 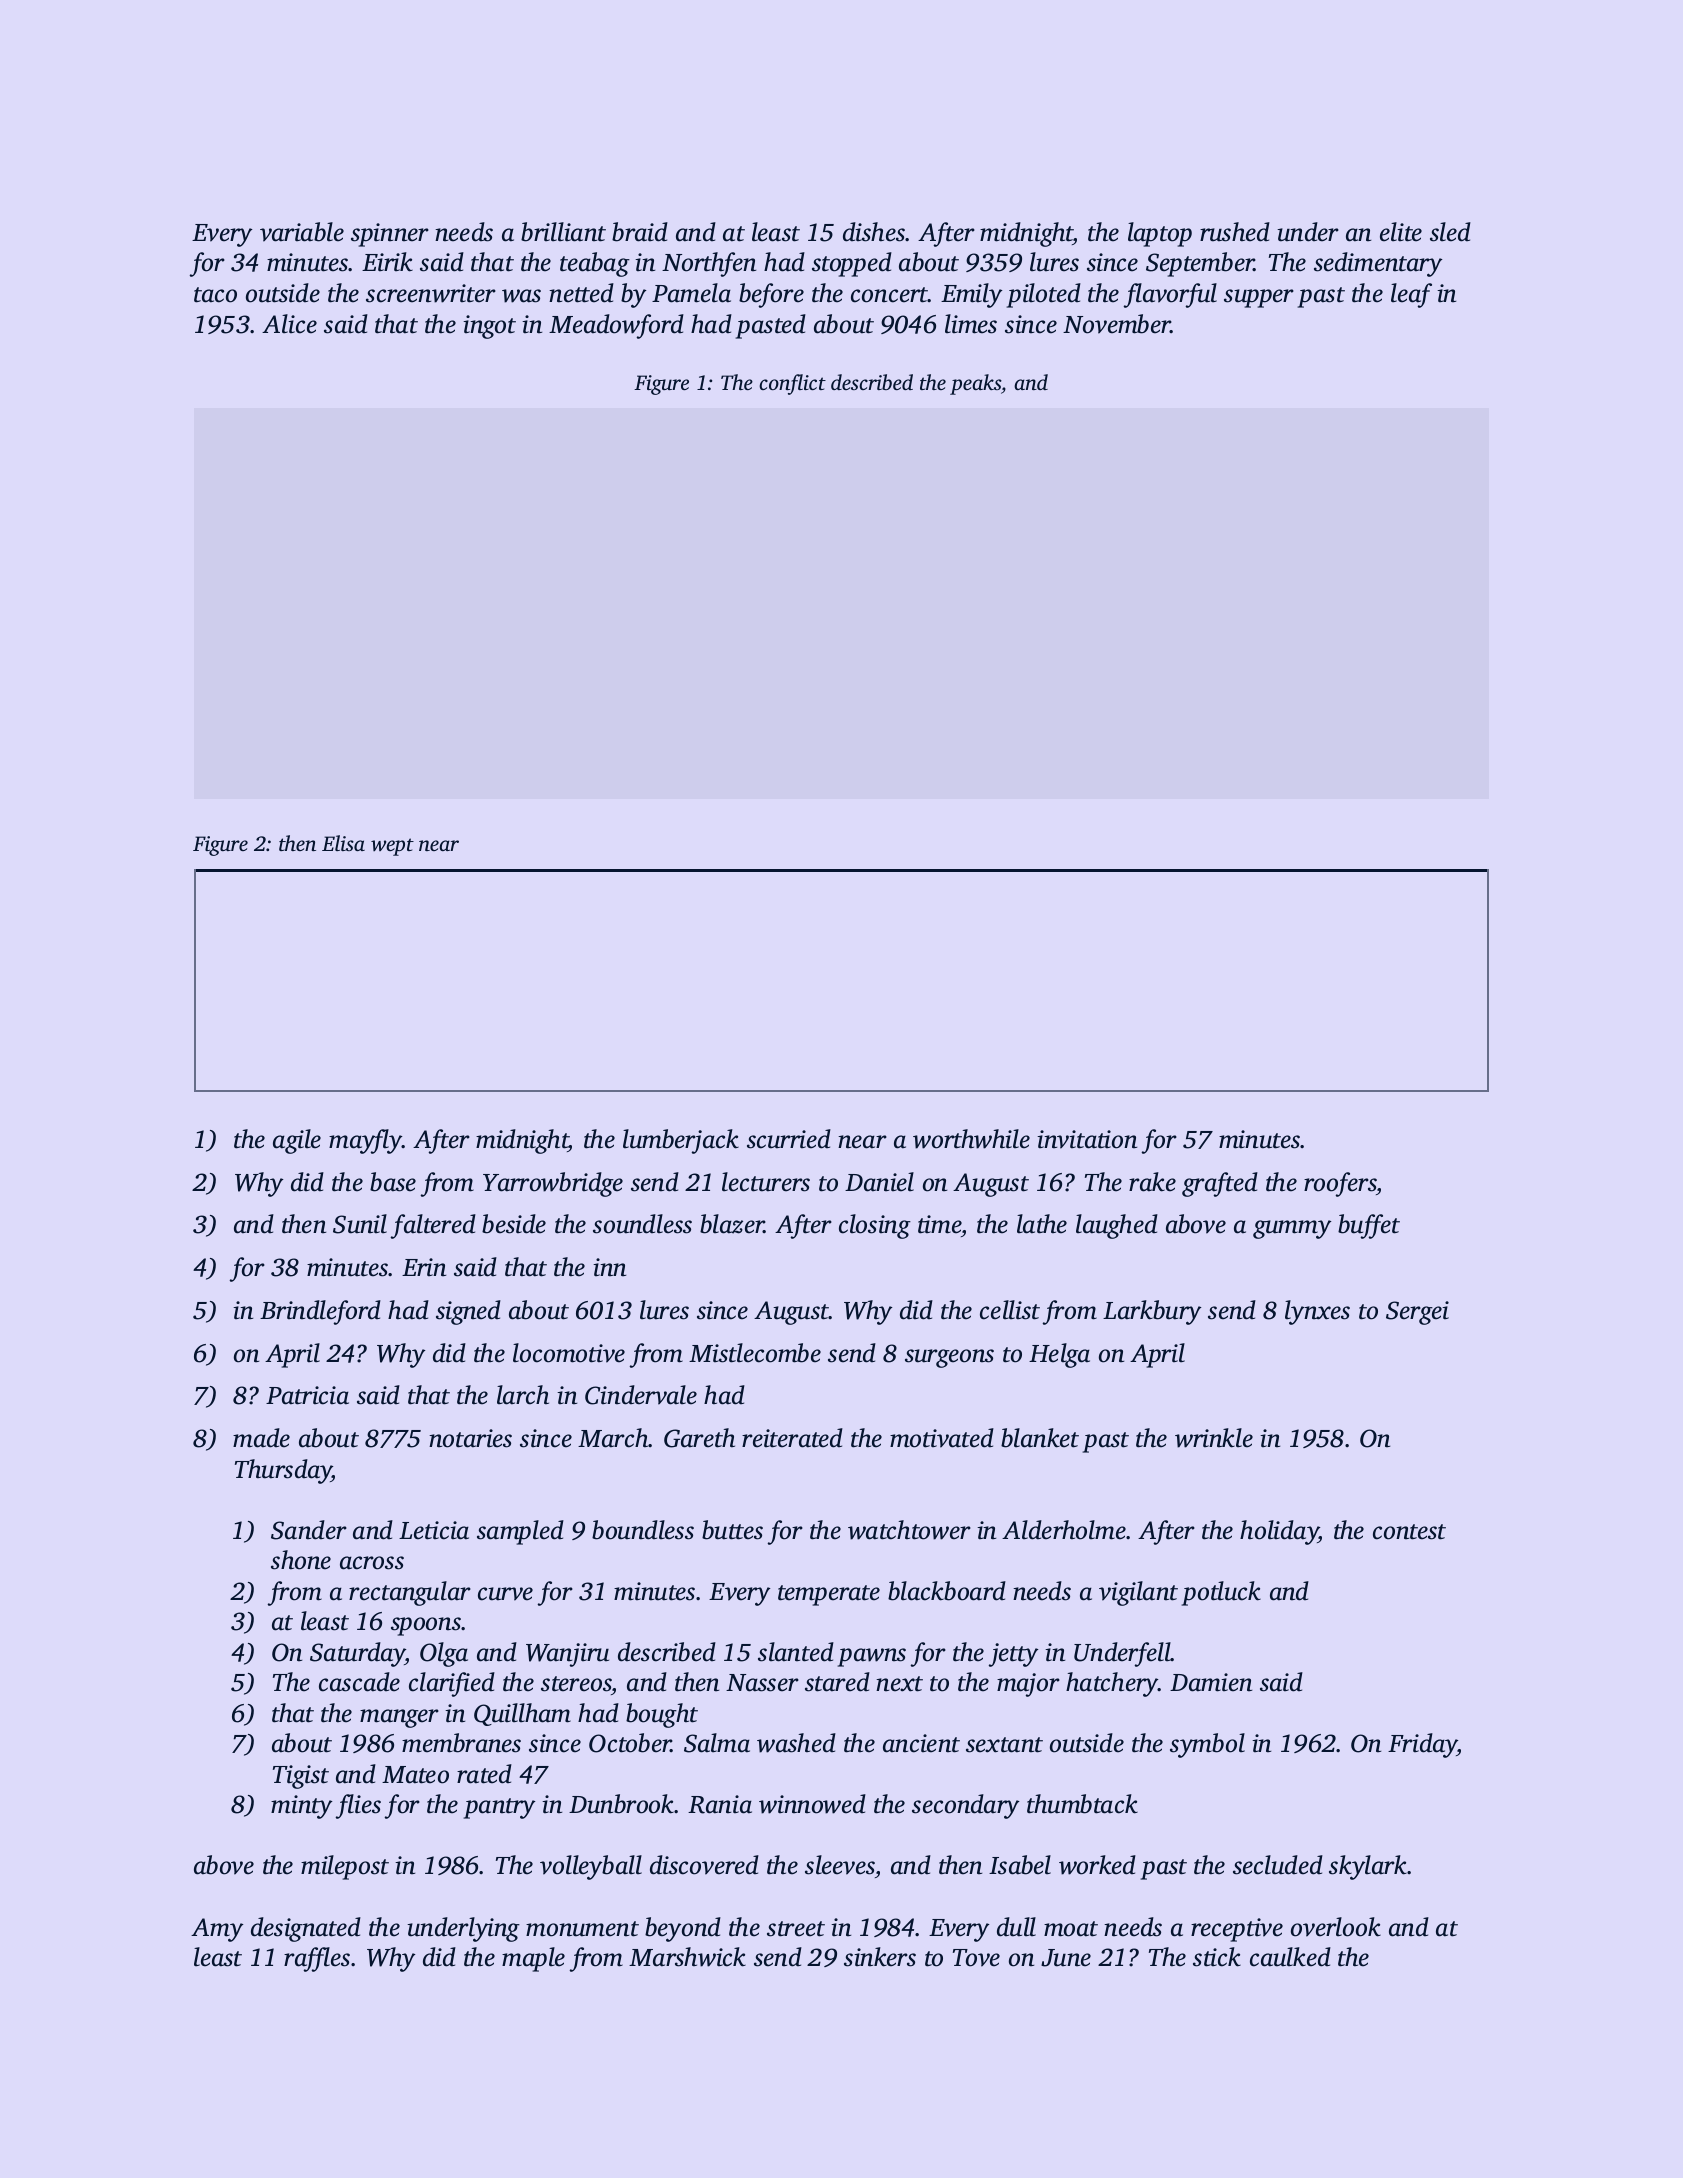 I want to click on Marshwick, so click(x=687, y=1957).
